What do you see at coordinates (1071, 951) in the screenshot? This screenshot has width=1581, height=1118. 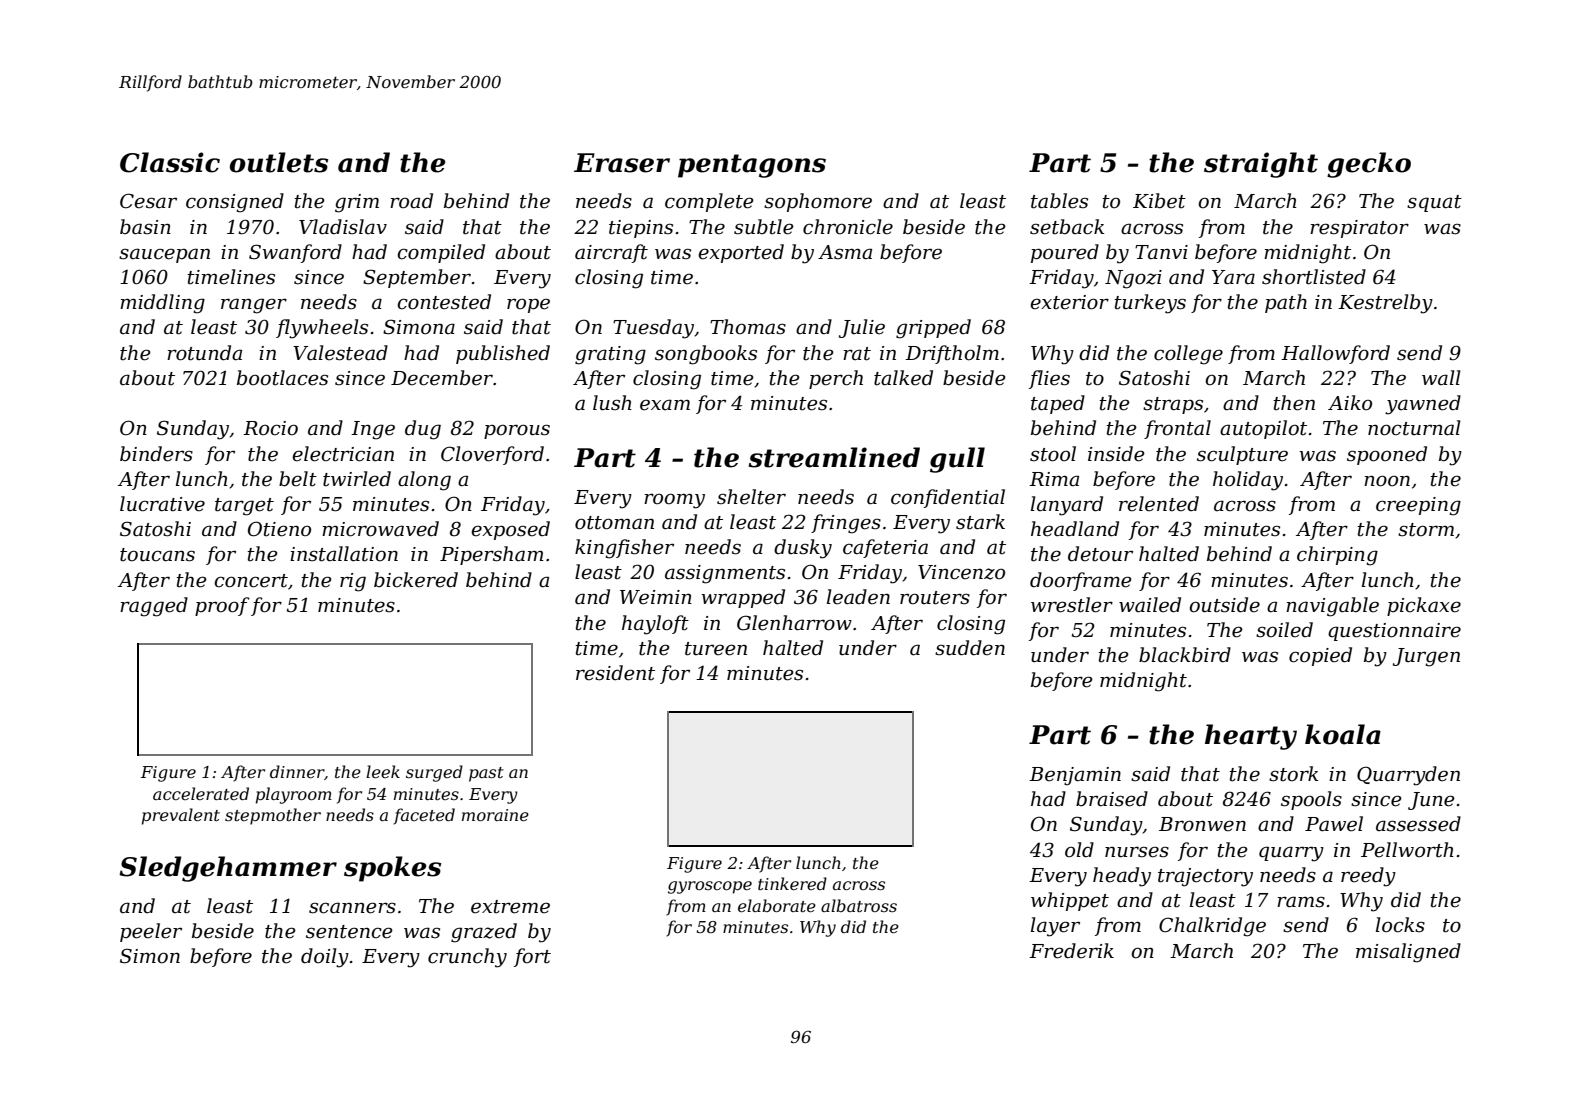 I see `Frederik` at bounding box center [1071, 951].
